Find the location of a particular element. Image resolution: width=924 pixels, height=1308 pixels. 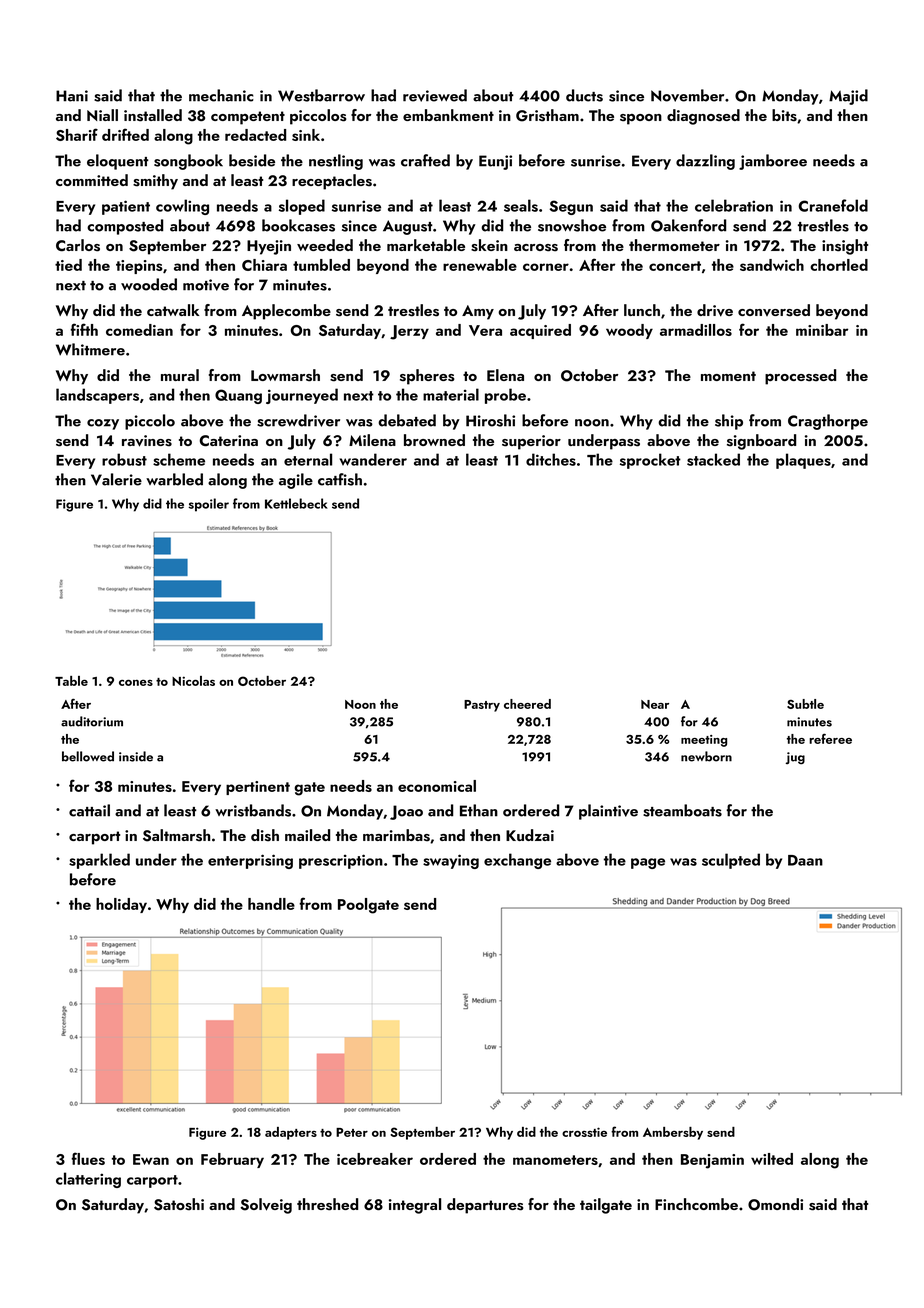

reviewed is located at coordinates (435, 95).
